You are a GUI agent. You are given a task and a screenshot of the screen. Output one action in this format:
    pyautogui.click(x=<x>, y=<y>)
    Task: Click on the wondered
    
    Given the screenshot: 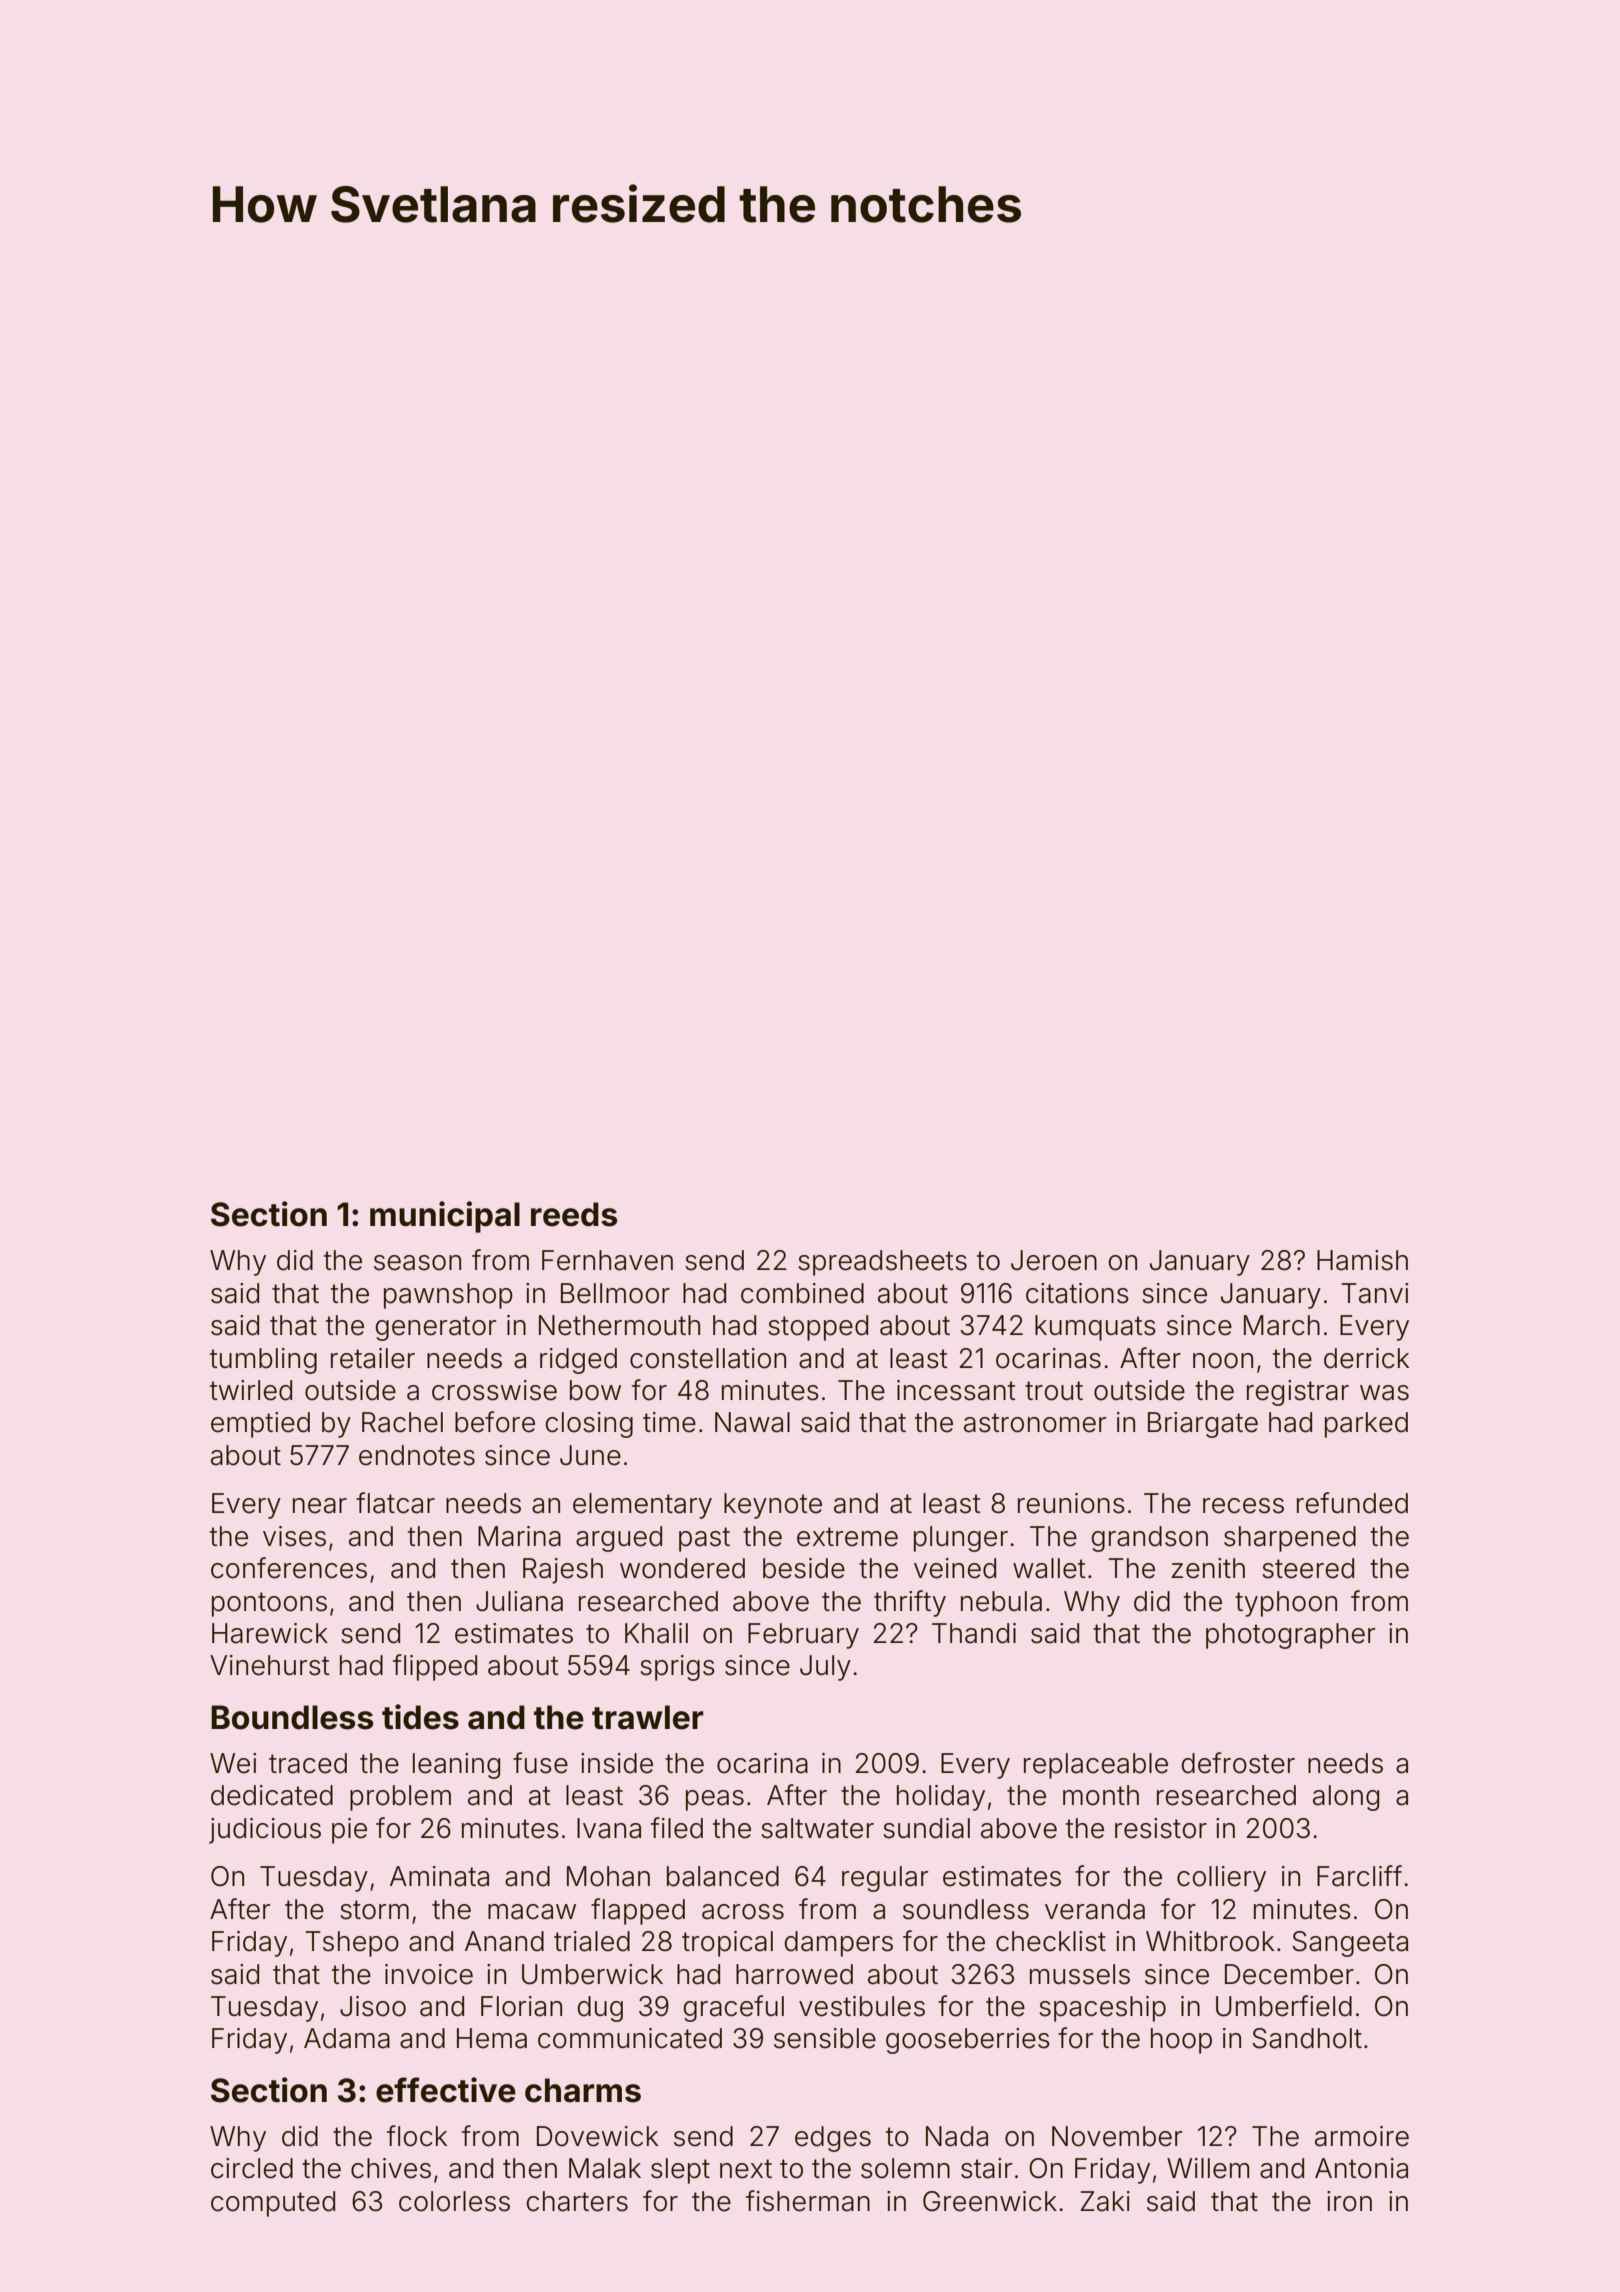 What is the action you would take?
    pyautogui.click(x=682, y=1568)
